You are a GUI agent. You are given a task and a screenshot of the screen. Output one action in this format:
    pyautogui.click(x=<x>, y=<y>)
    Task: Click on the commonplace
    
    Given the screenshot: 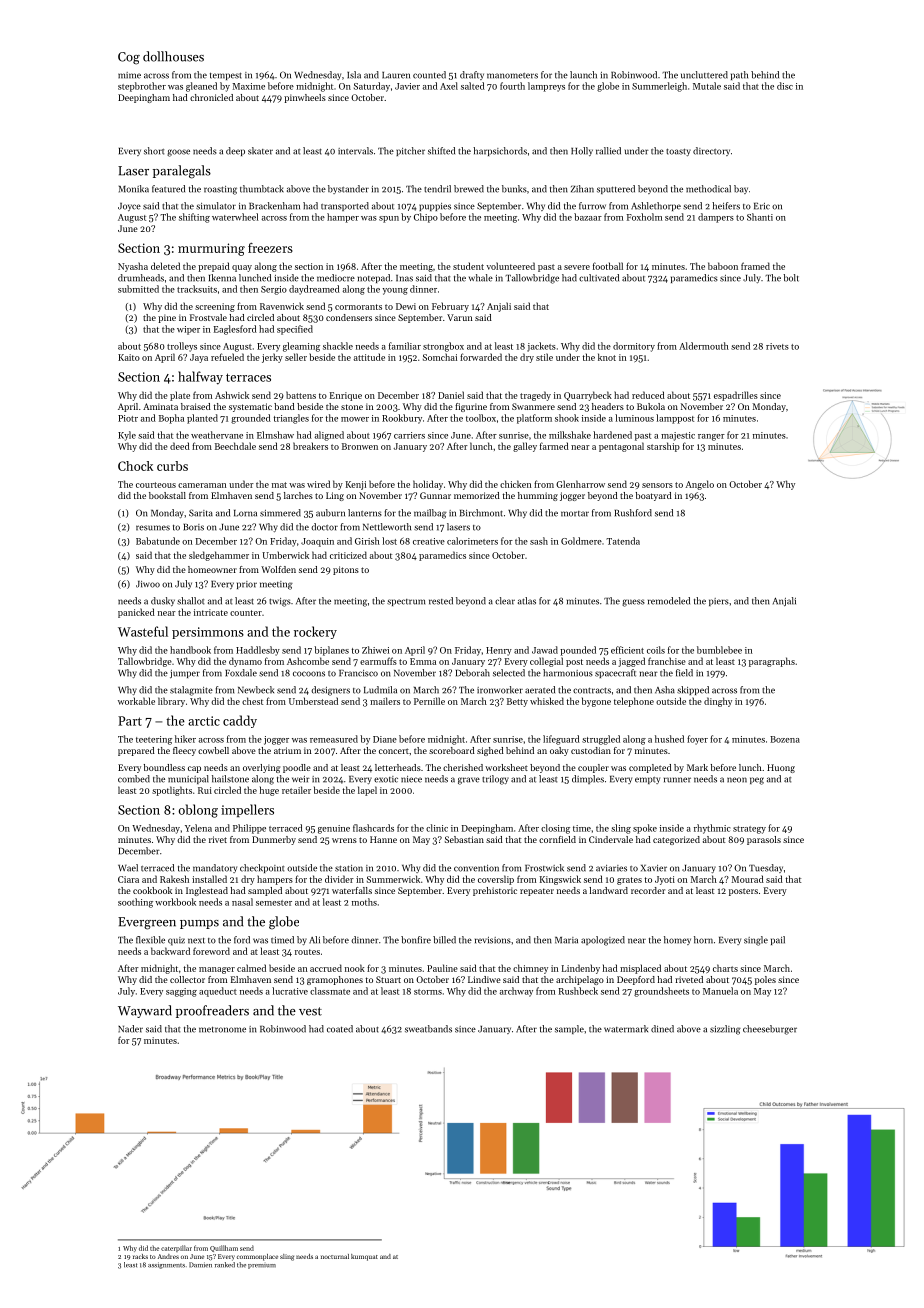 What is the action you would take?
    pyautogui.click(x=257, y=1257)
